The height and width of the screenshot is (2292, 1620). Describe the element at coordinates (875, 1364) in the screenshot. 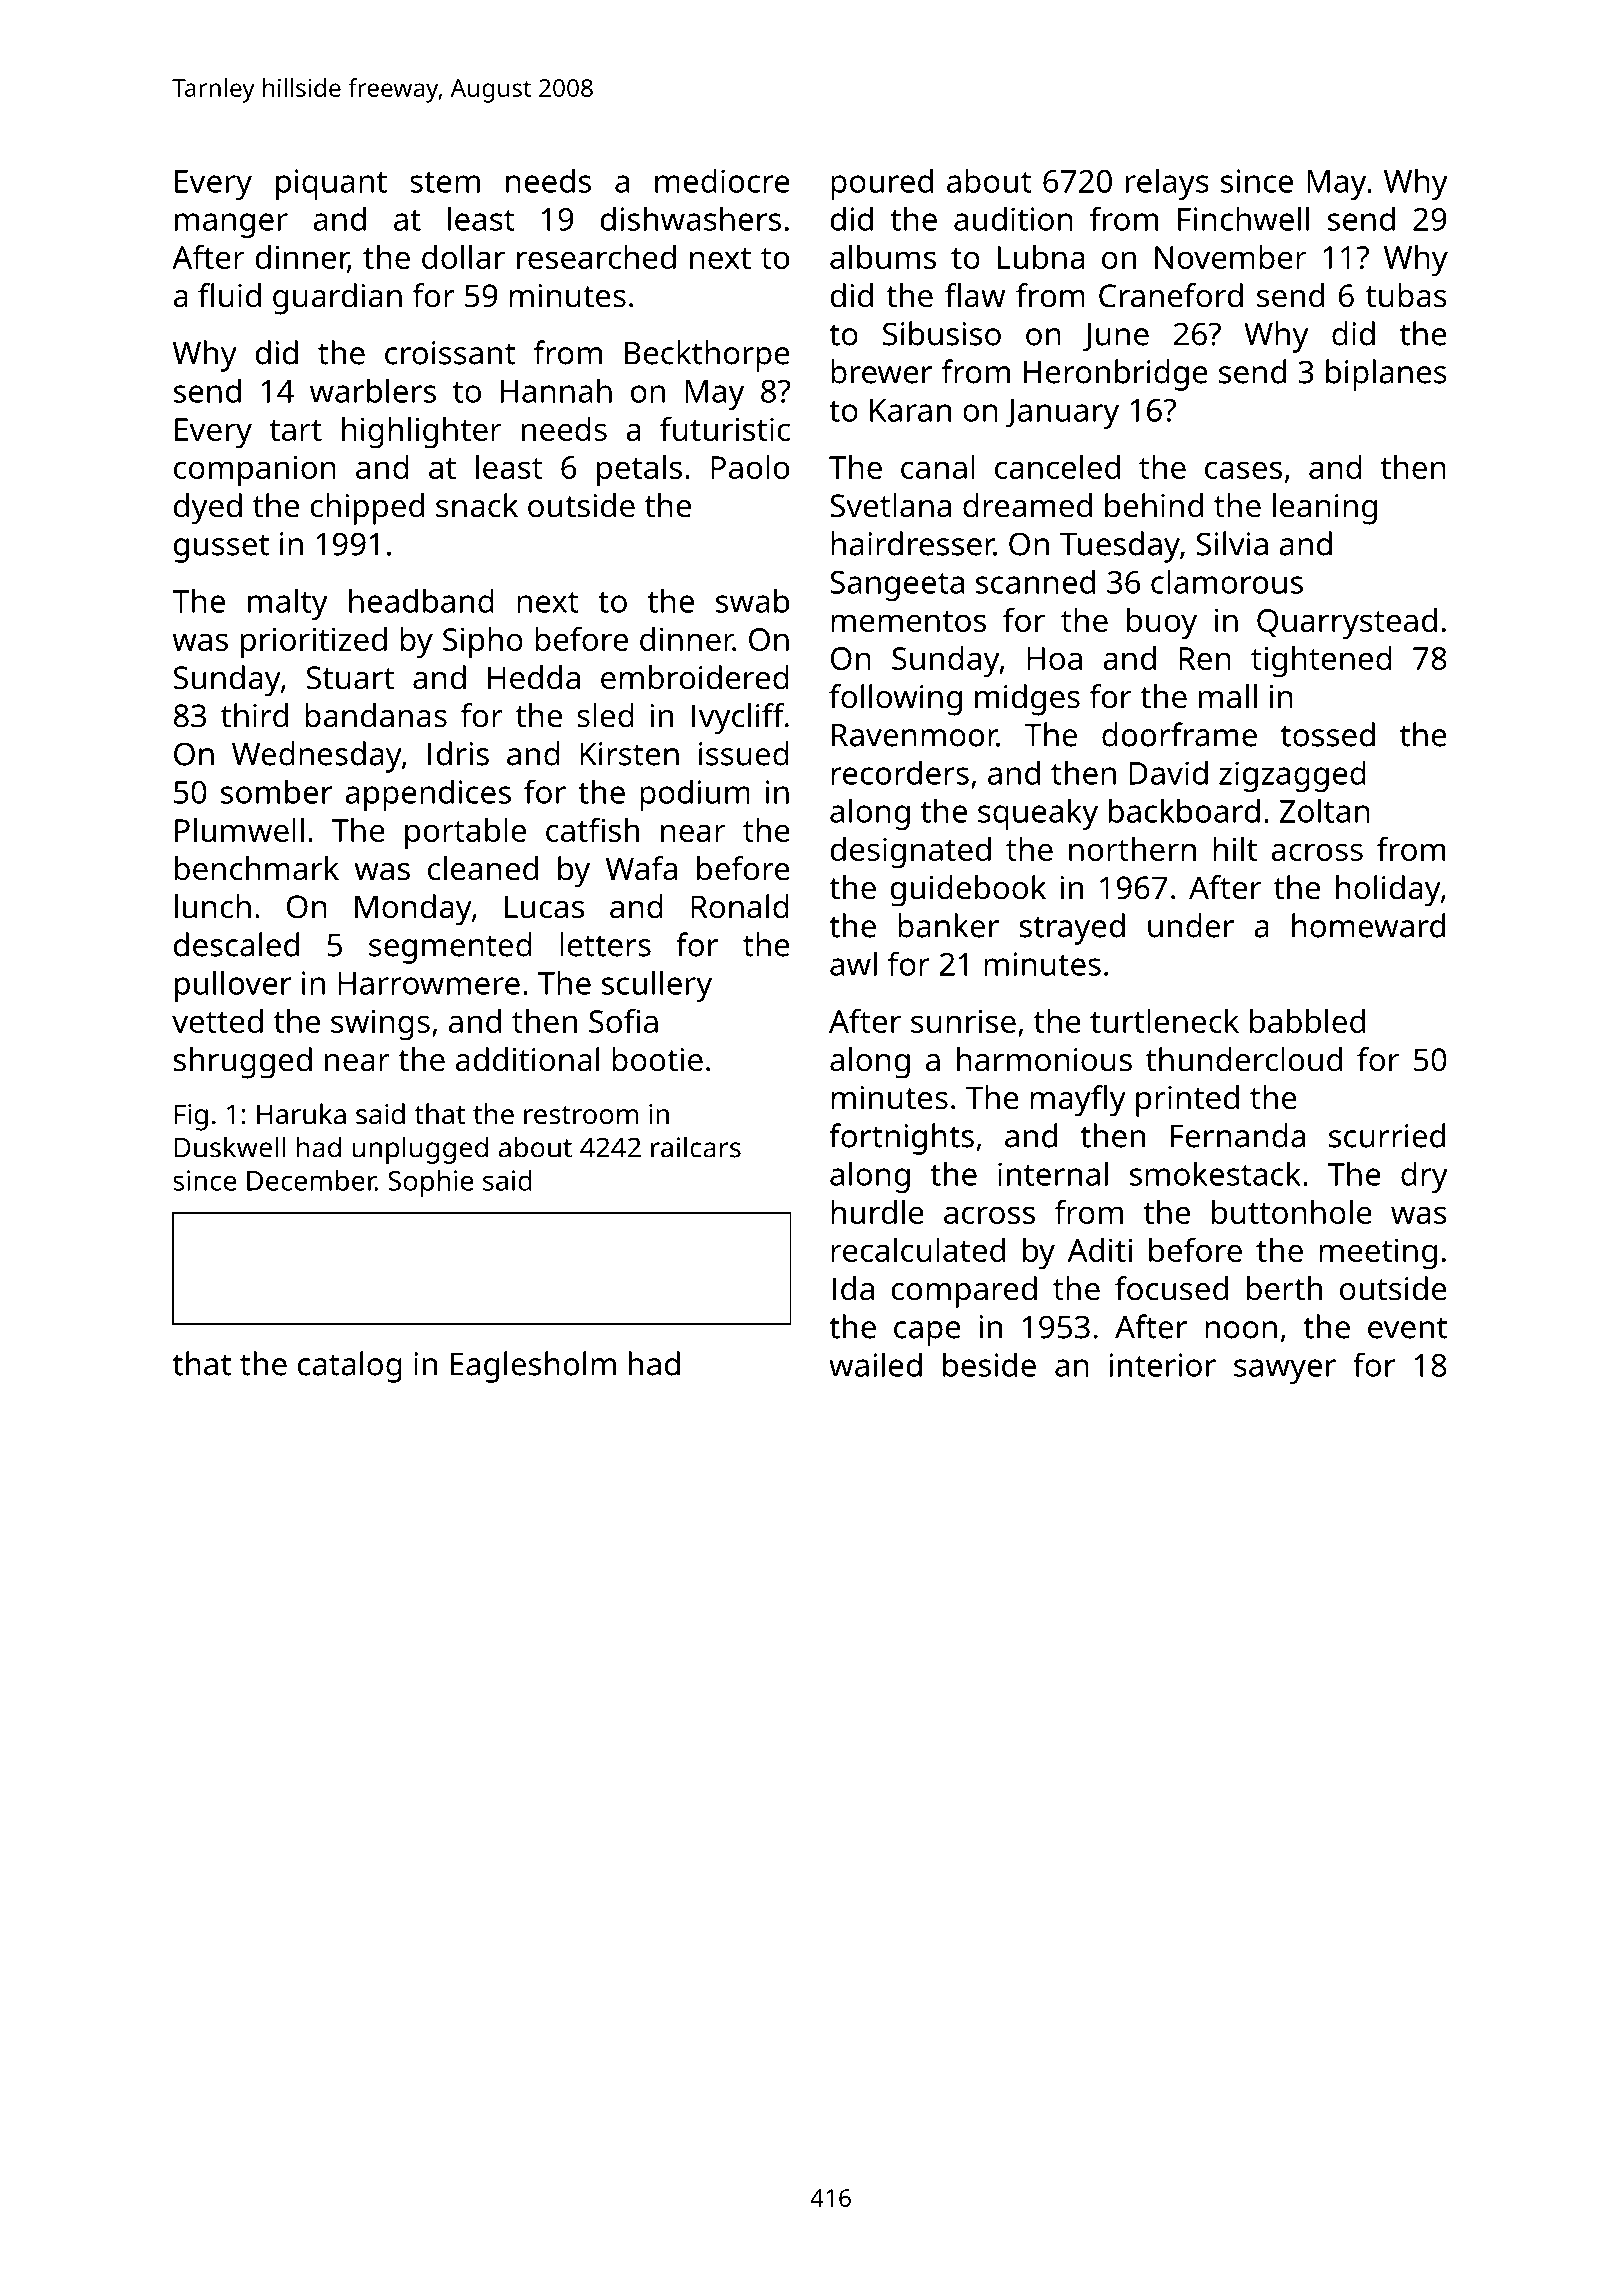

I see `wailed` at that location.
